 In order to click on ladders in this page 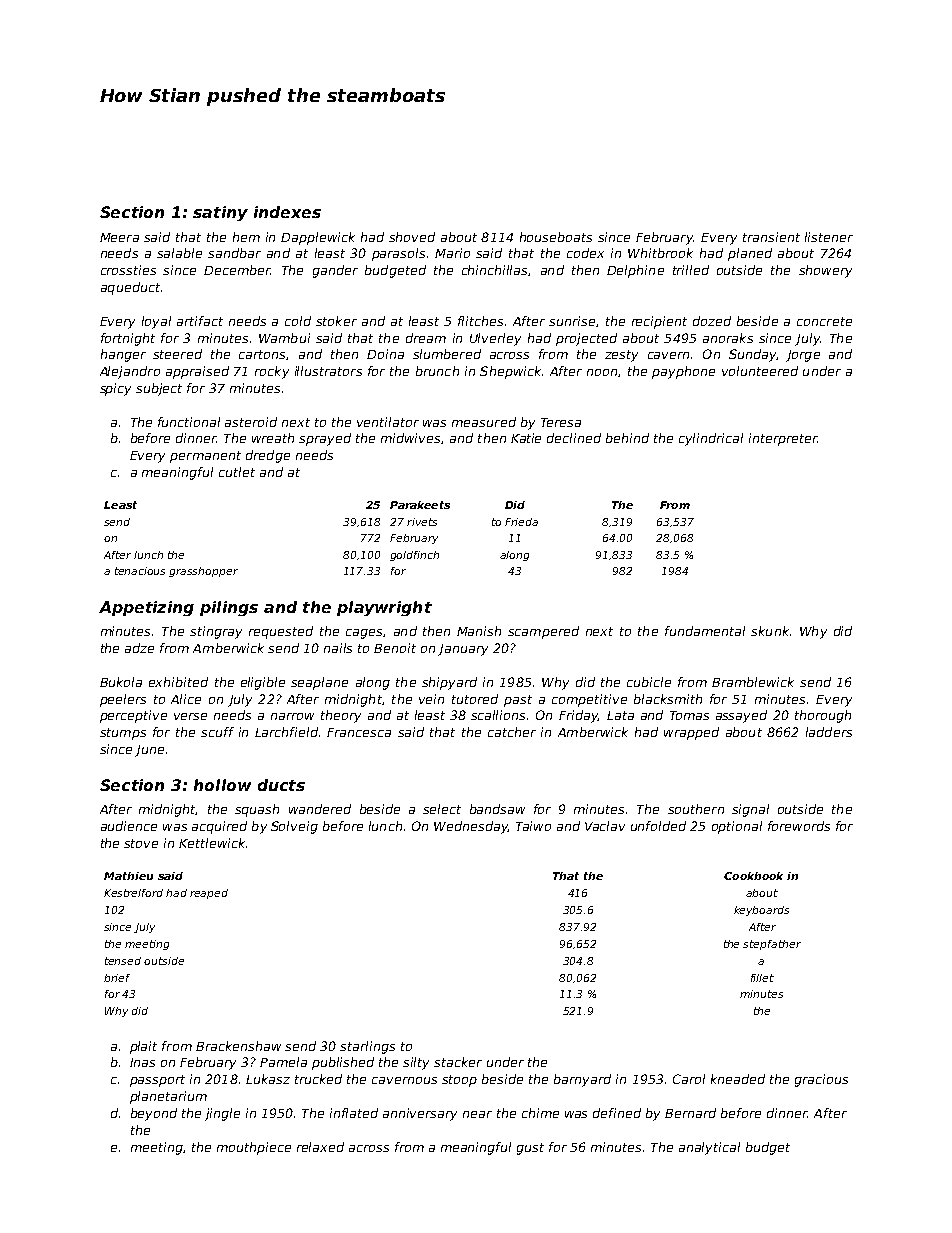, I will do `click(829, 732)`.
